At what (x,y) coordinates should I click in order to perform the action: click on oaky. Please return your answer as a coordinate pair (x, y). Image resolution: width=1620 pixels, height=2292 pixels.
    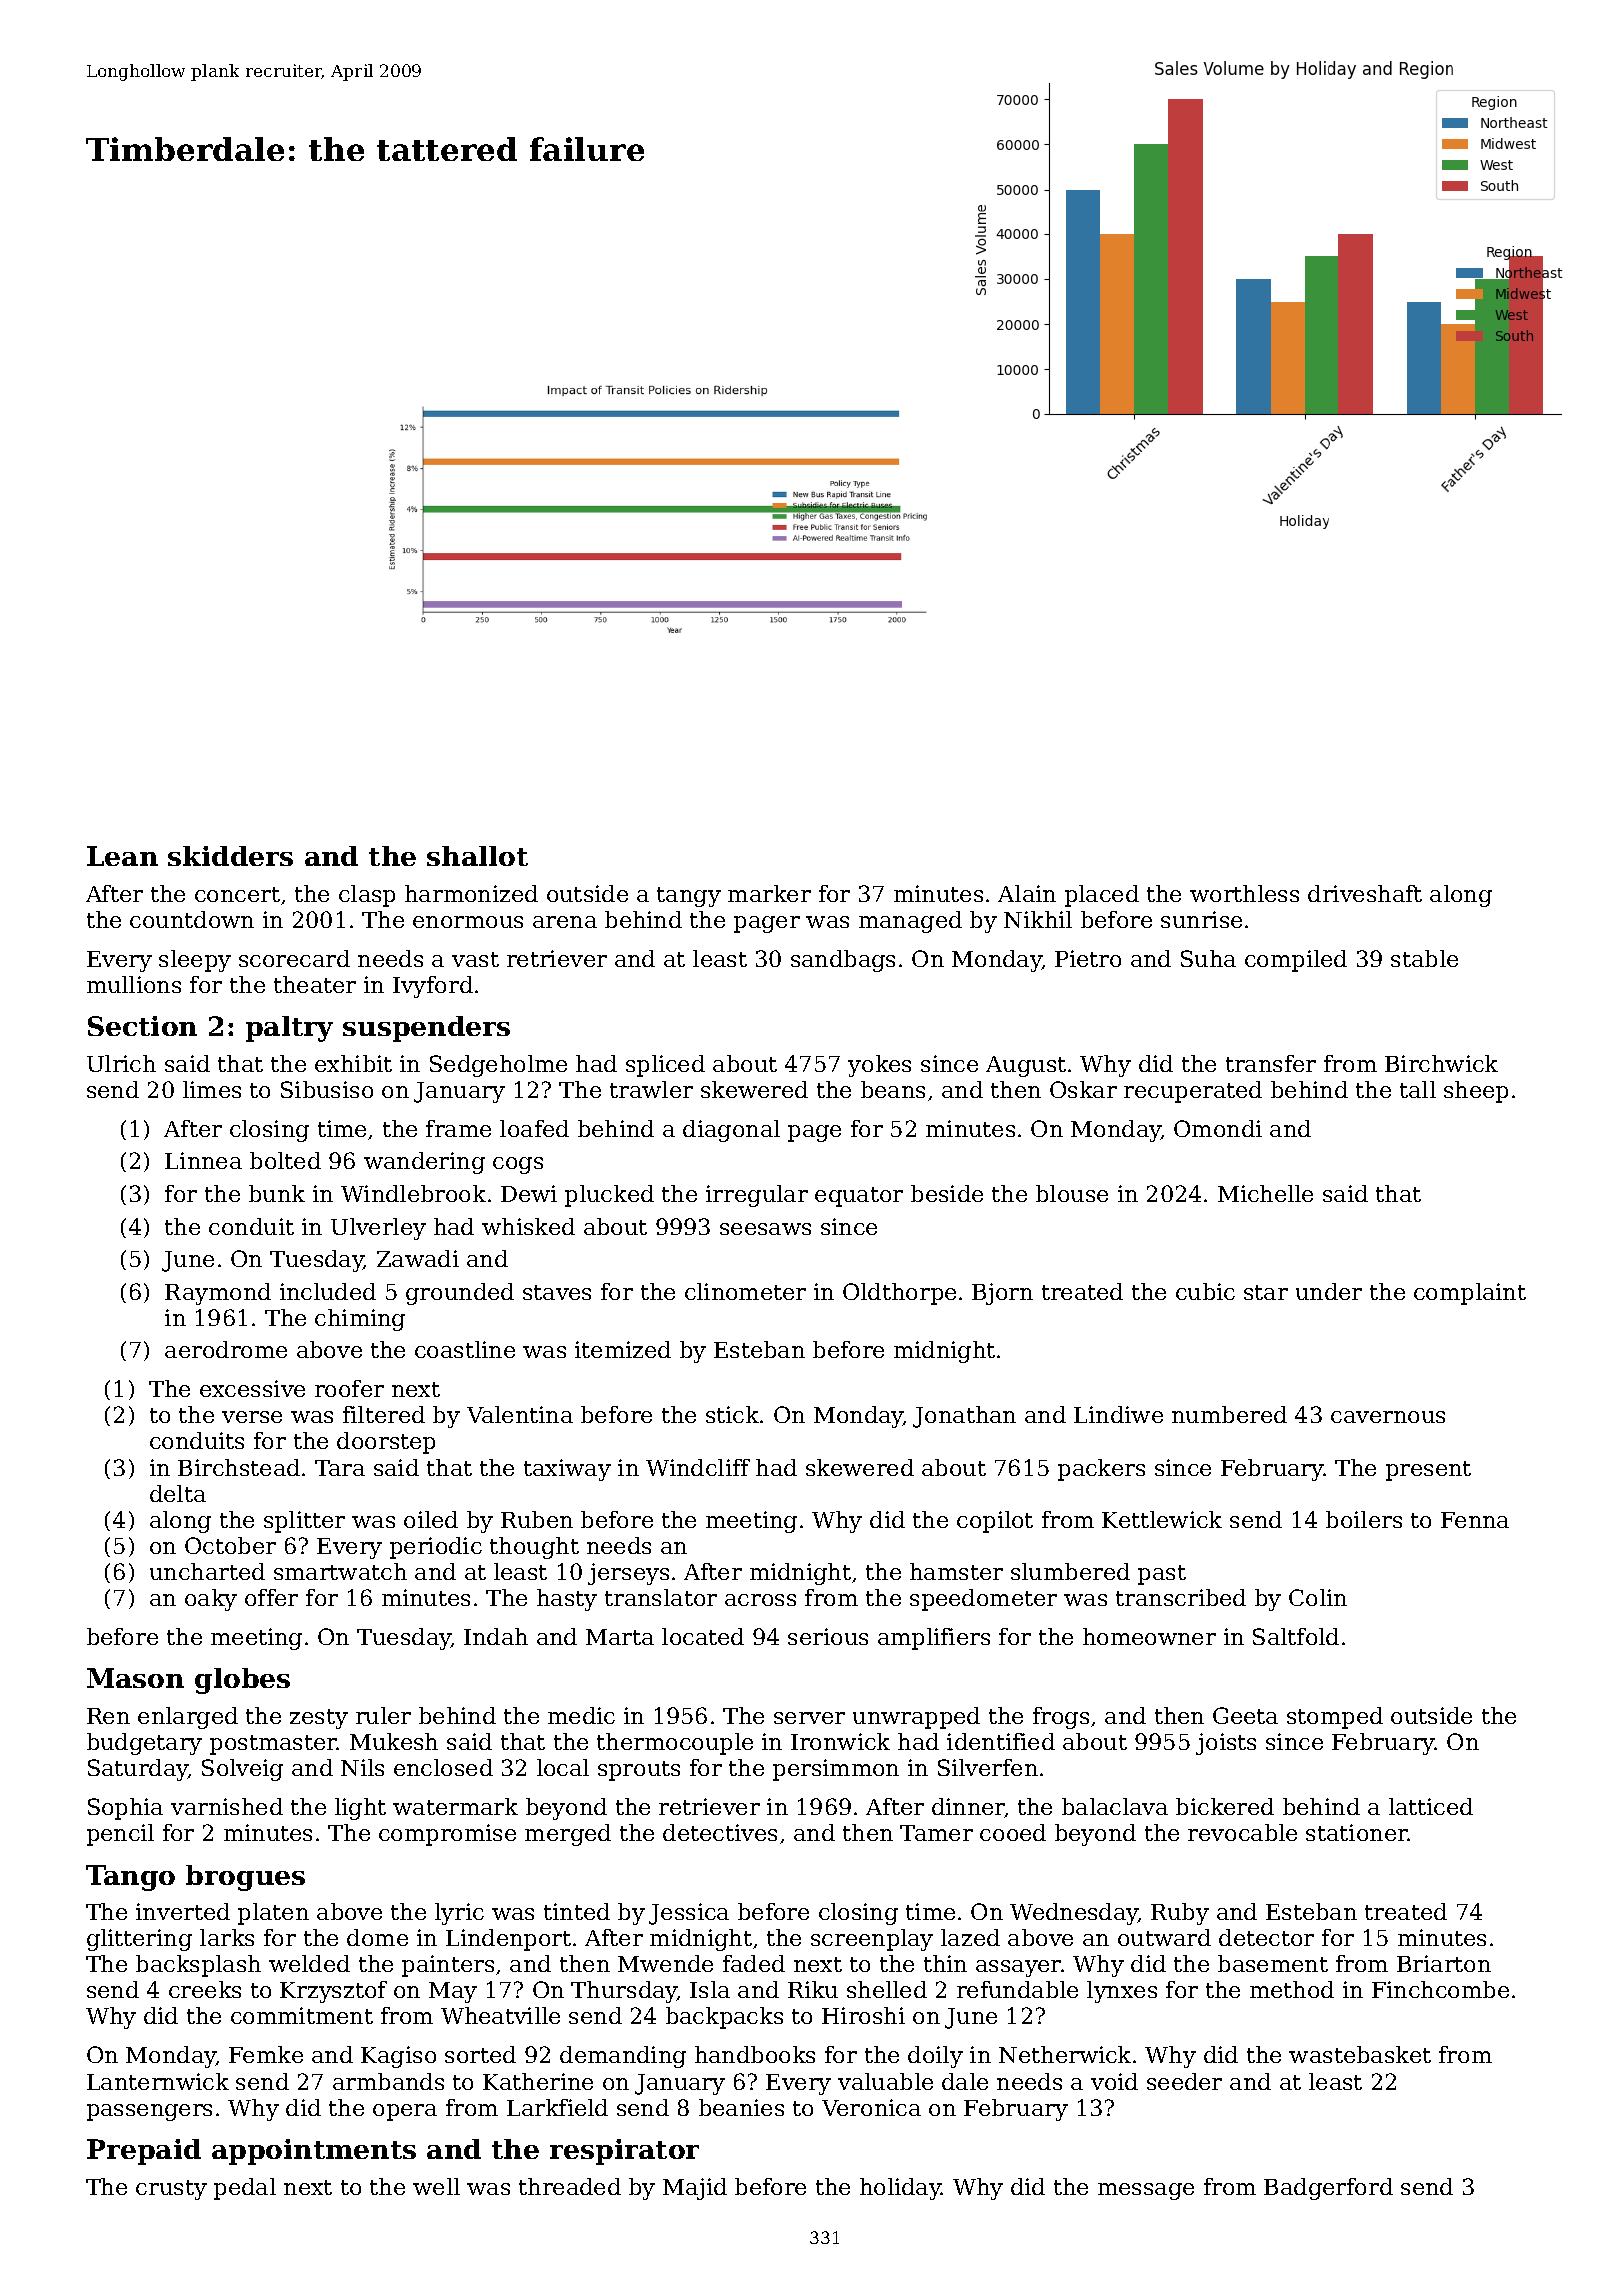
    Looking at the image, I should click on (211, 1600).
